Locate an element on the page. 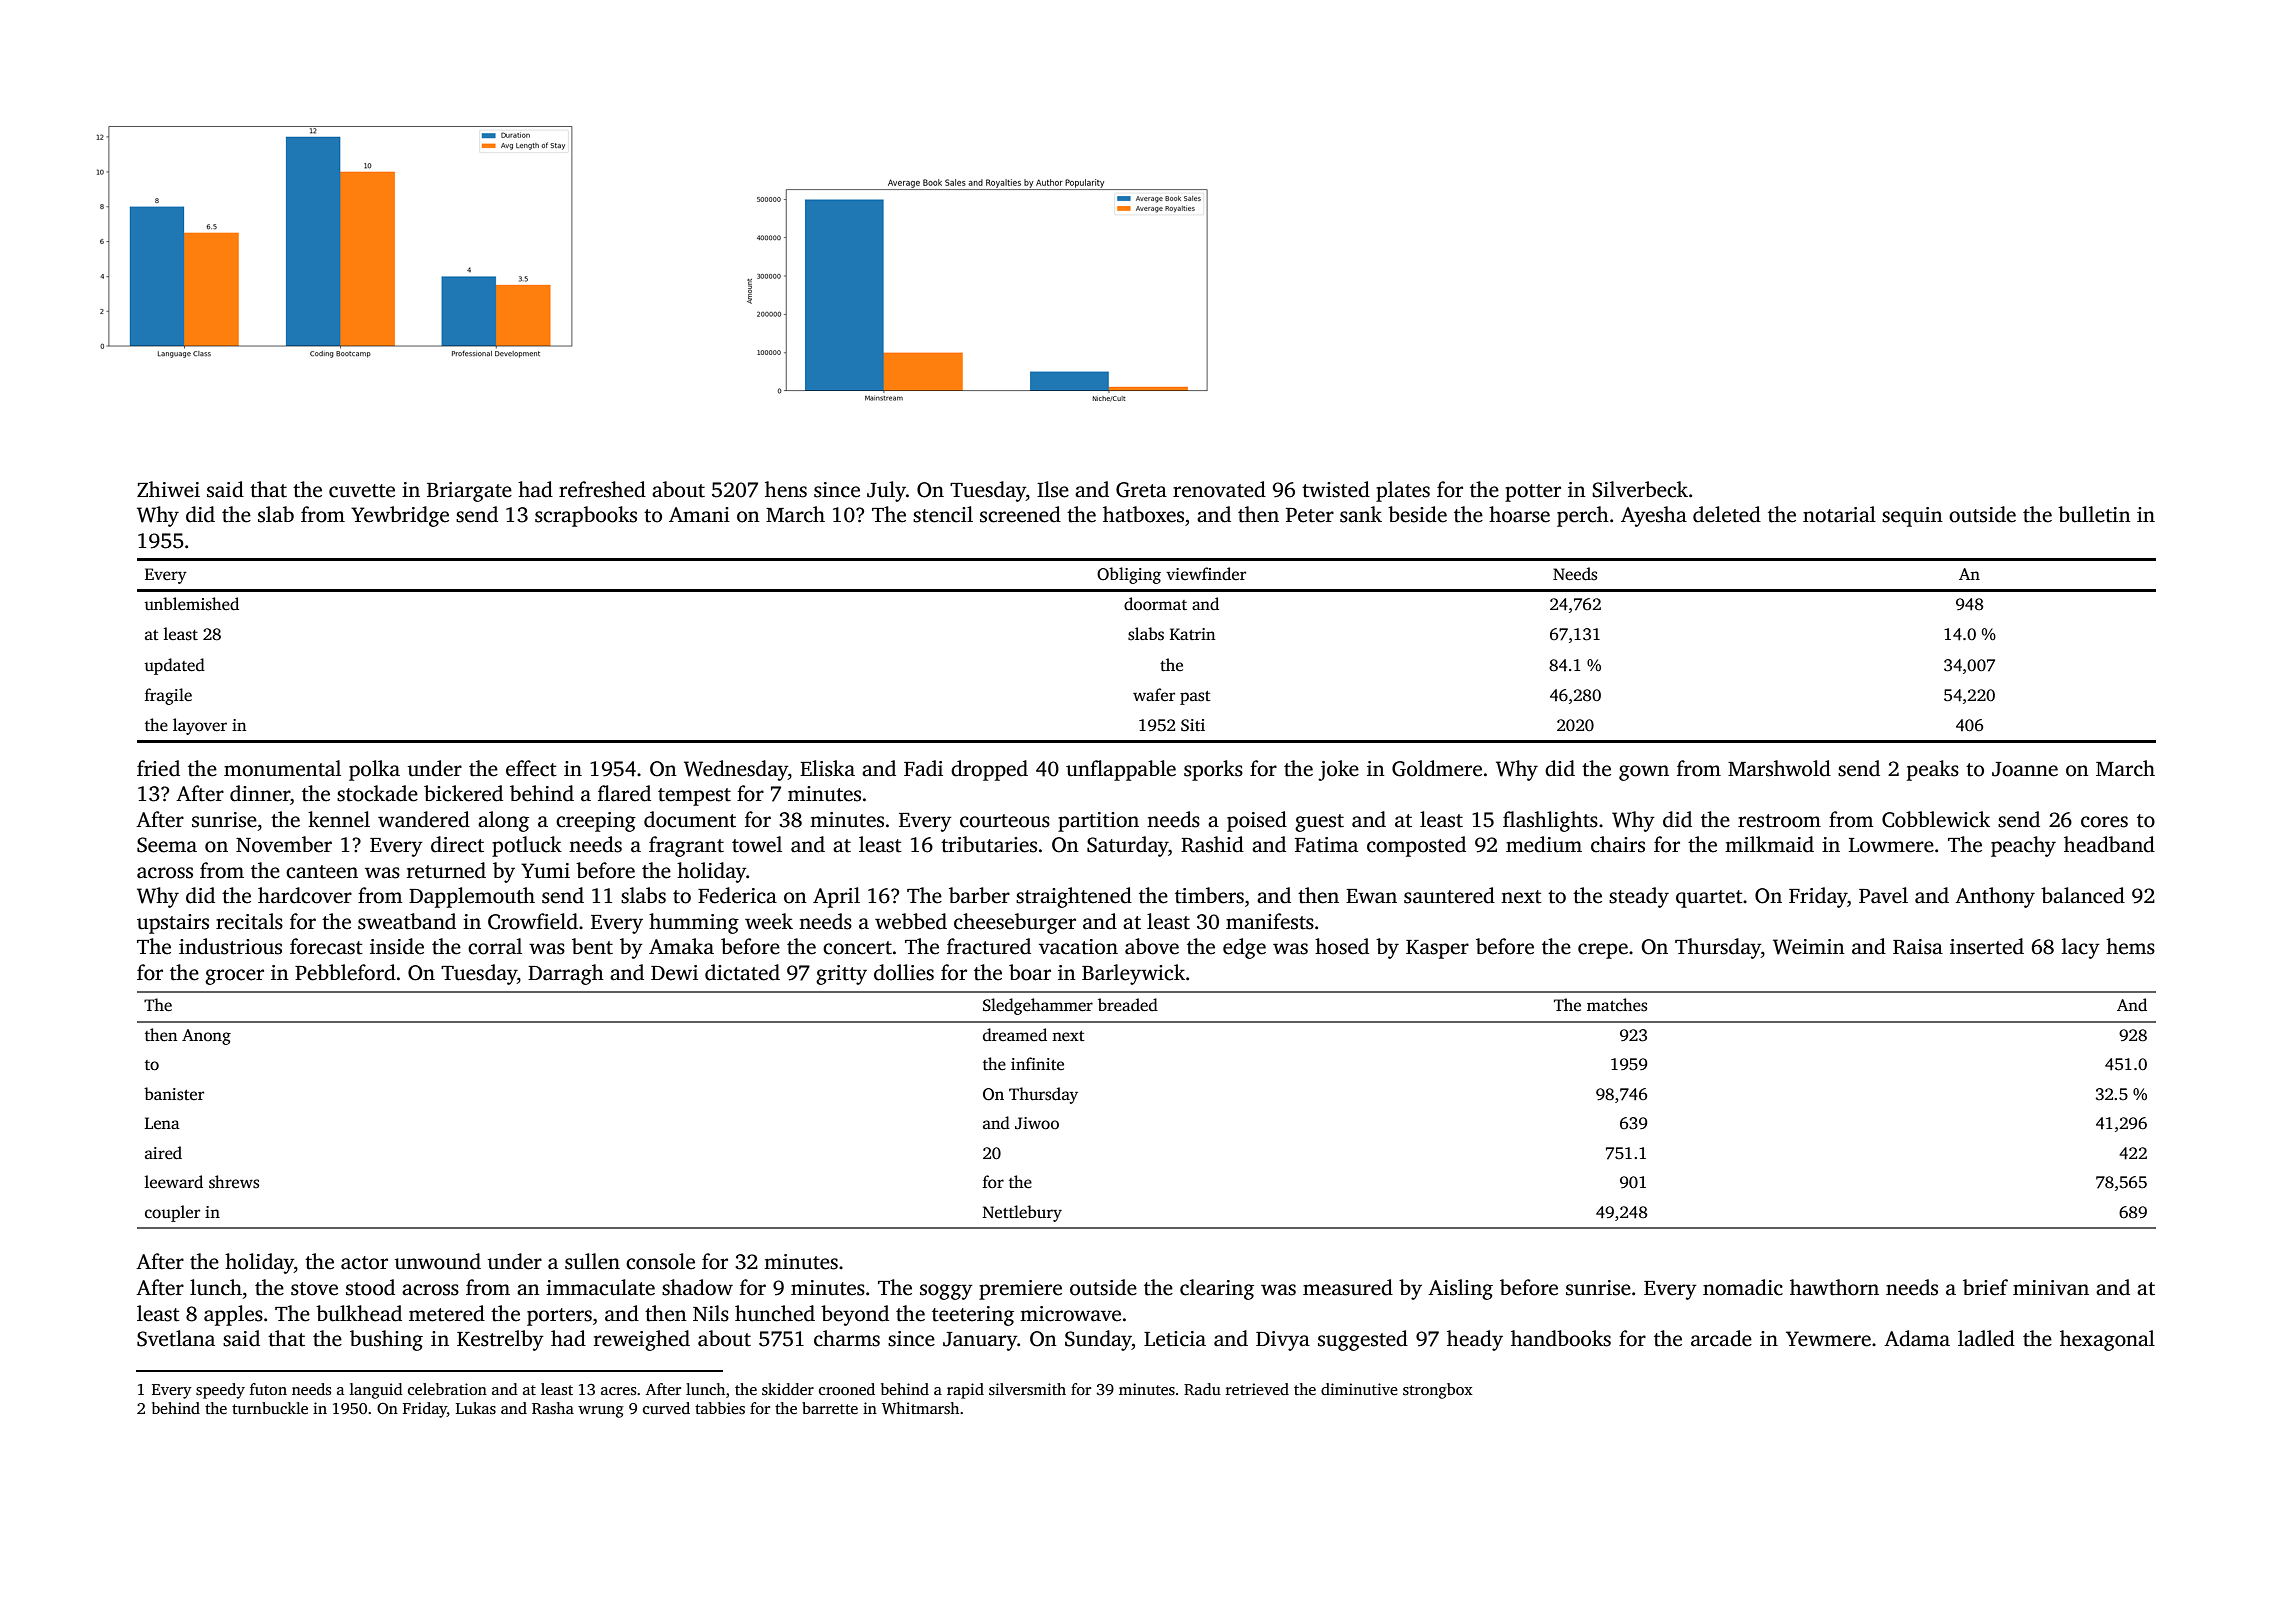 Image resolution: width=2292 pixels, height=1620 pixels. humming is located at coordinates (694, 923).
